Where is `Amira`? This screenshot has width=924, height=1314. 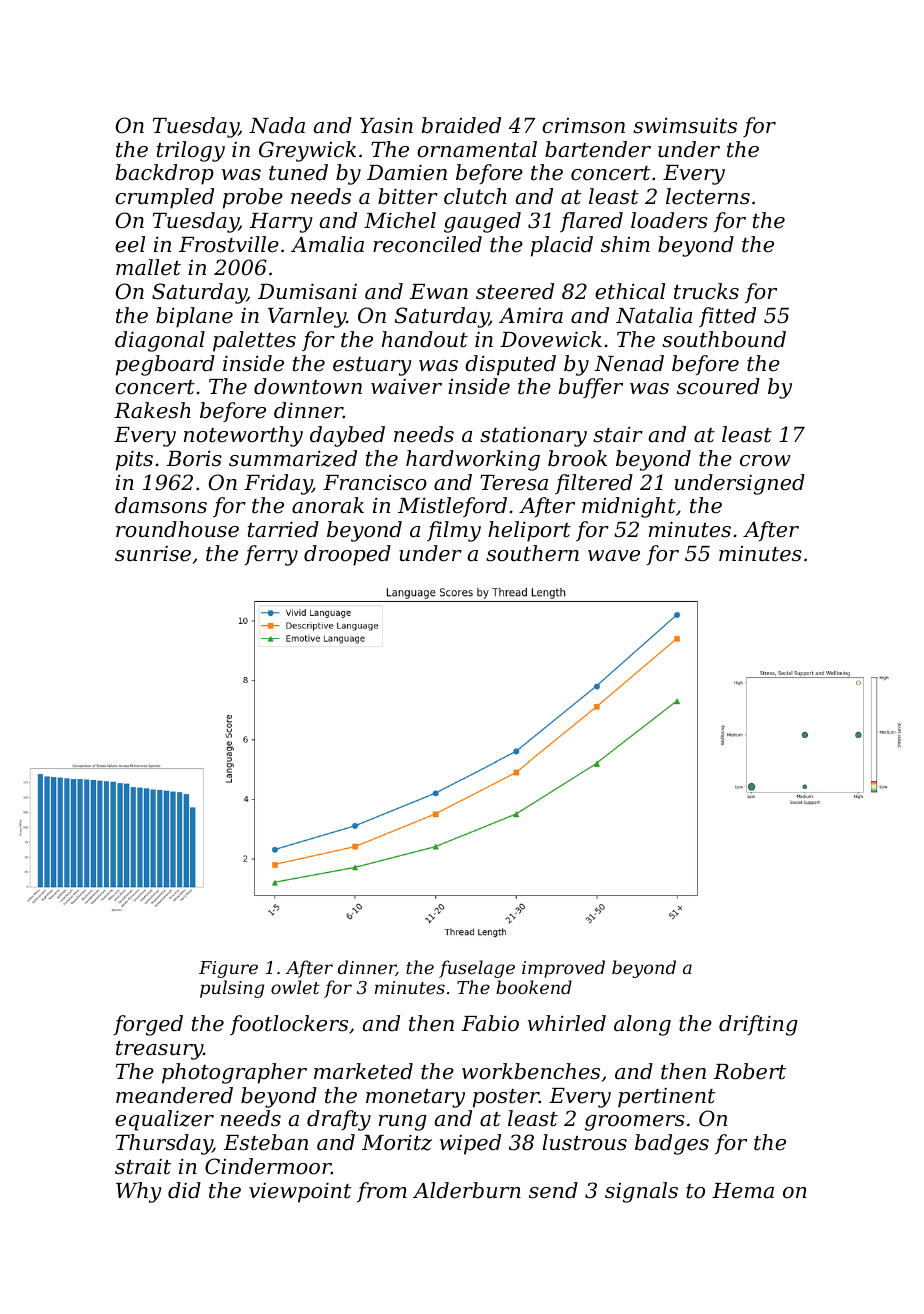 Amira is located at coordinates (531, 316).
